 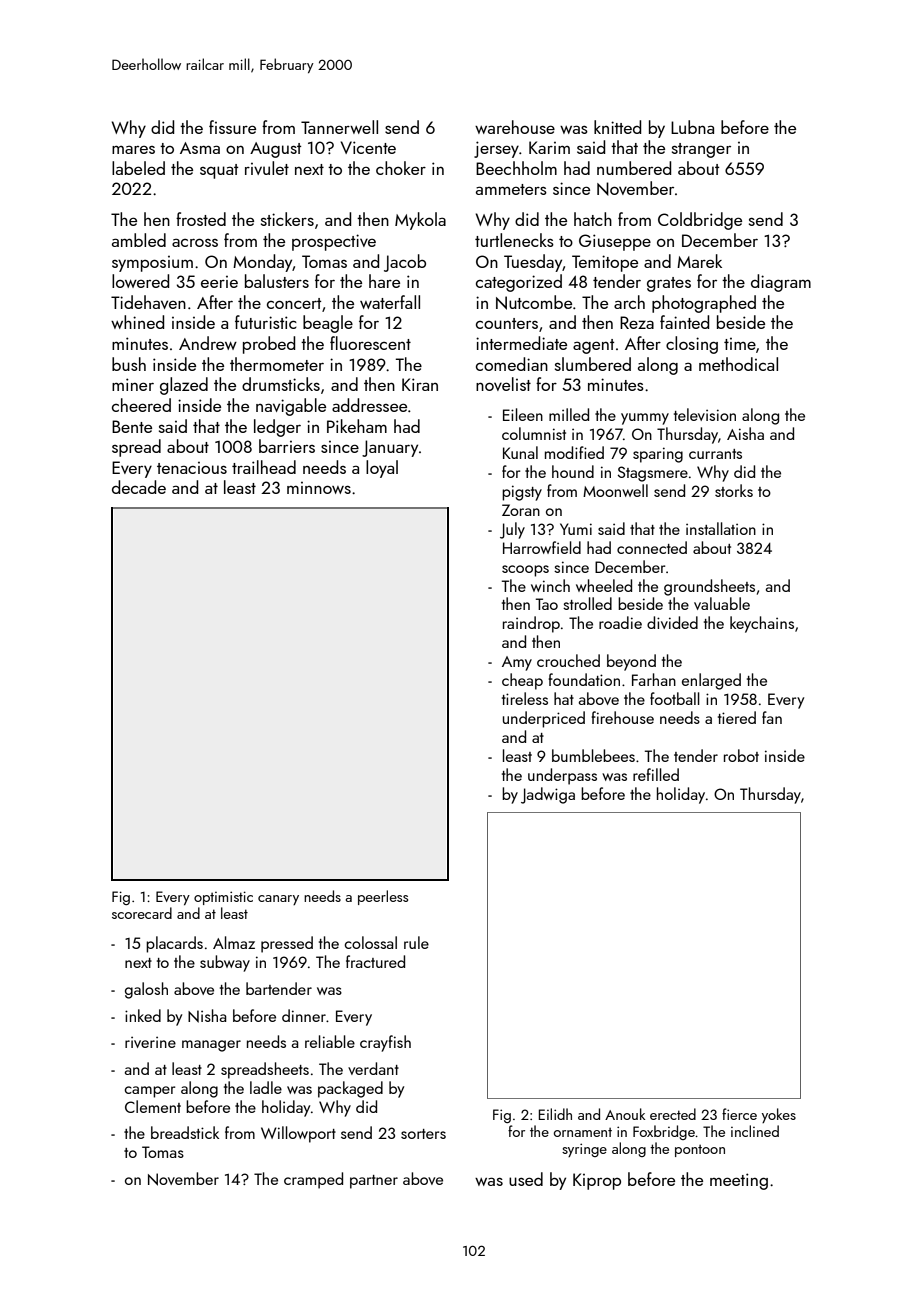 What do you see at coordinates (420, 221) in the screenshot?
I see `Mykola` at bounding box center [420, 221].
